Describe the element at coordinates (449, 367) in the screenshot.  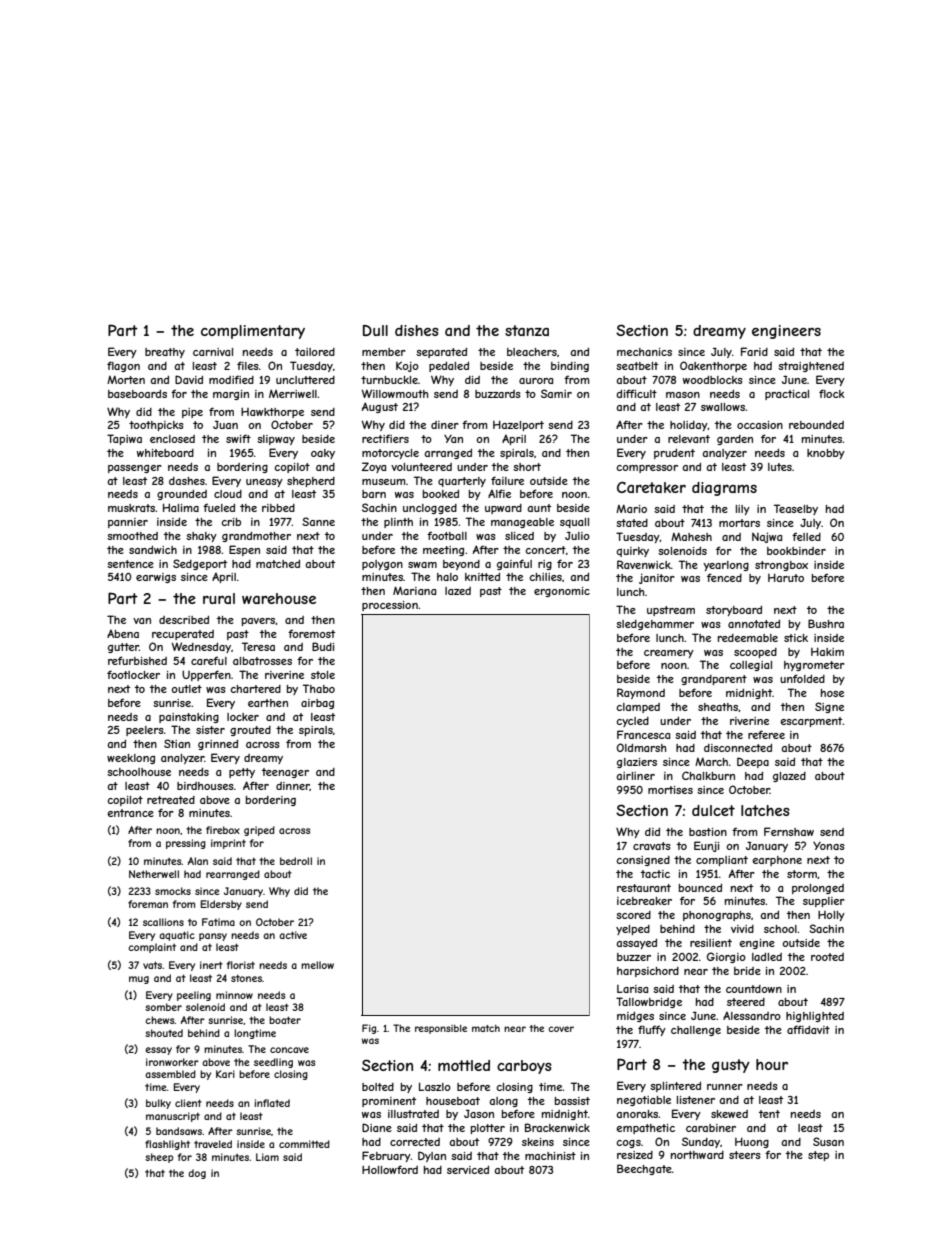
I see `pedaled` at that location.
